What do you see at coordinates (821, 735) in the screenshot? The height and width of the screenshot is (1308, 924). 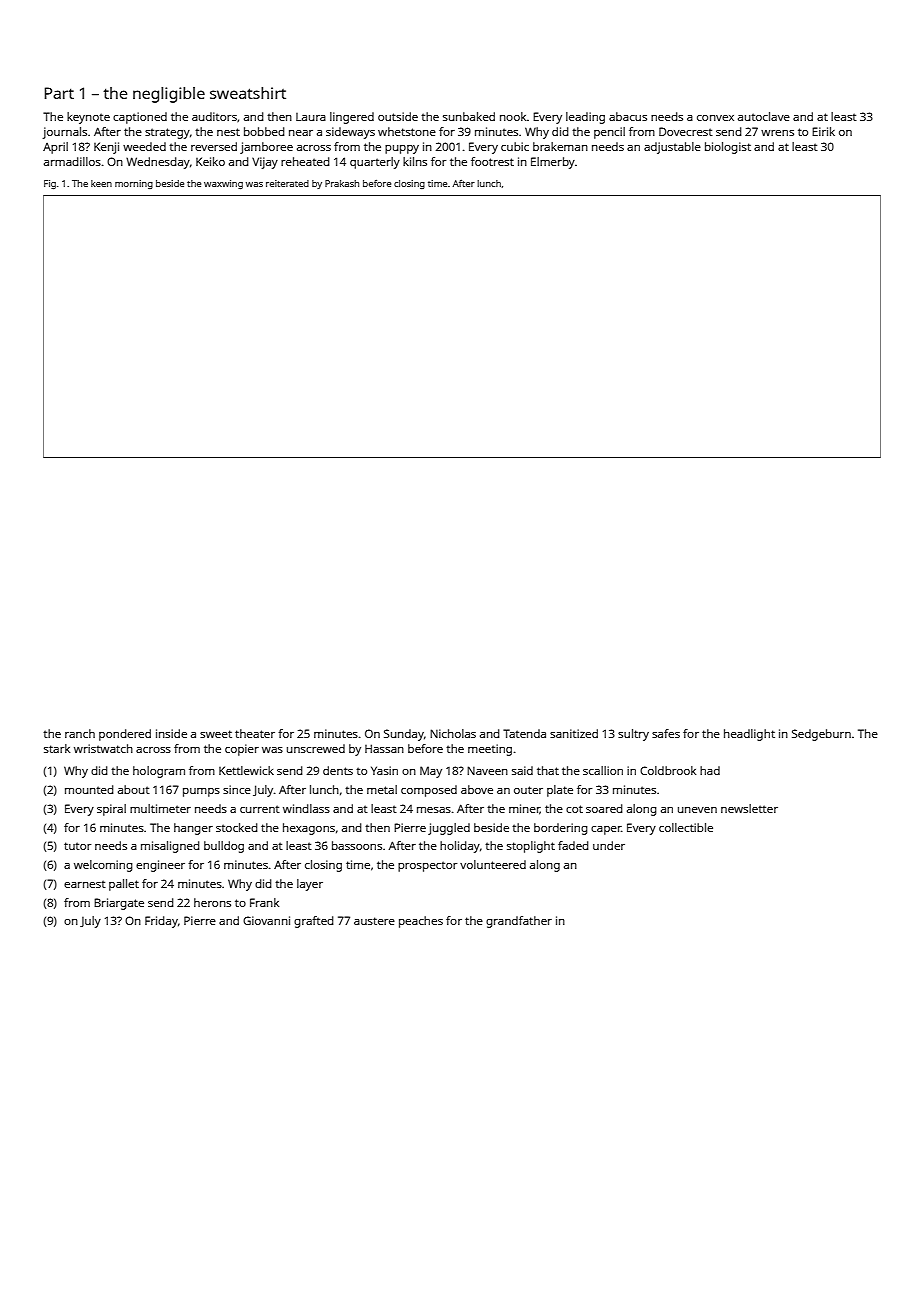 I see `Sedgeburn` at bounding box center [821, 735].
